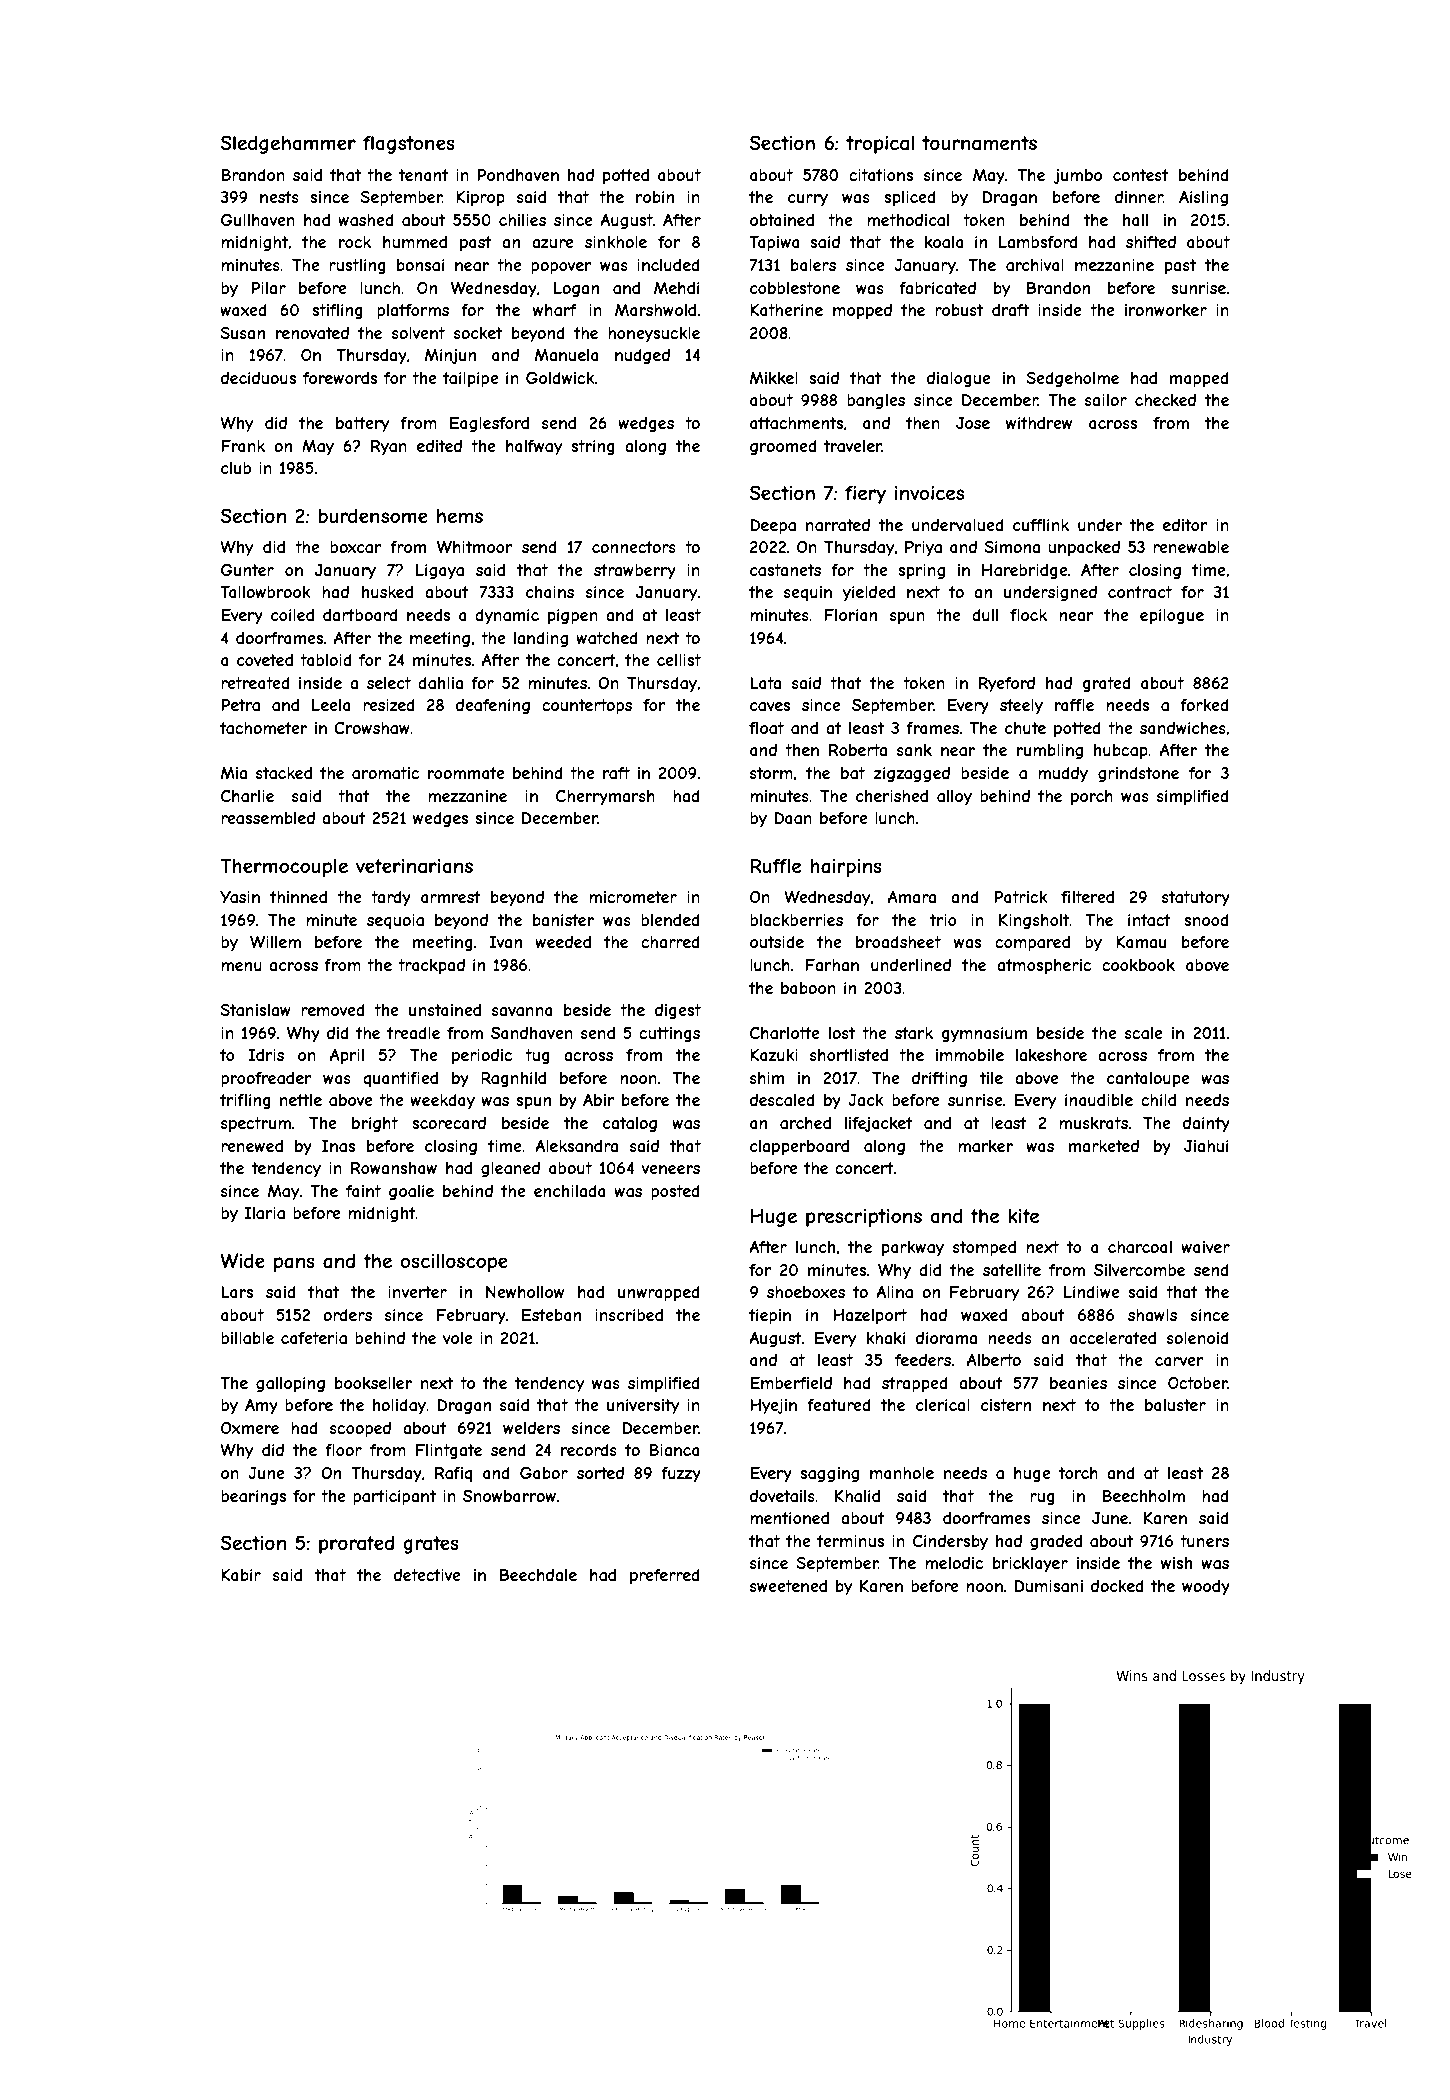 This screenshot has height=2100, width=1450. I want to click on sweetened, so click(788, 1586).
